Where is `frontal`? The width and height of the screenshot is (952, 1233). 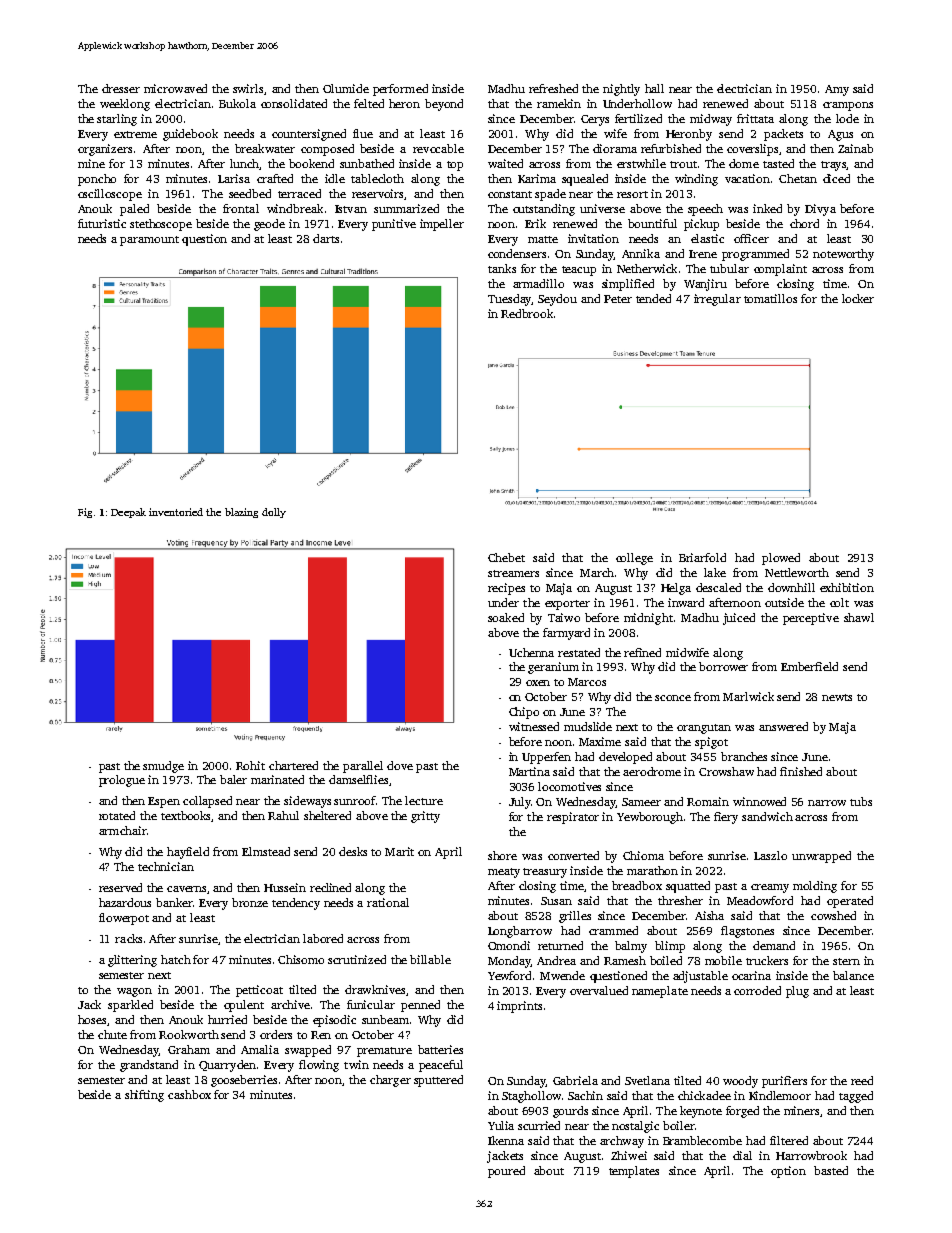
frontal is located at coordinates (241, 208).
